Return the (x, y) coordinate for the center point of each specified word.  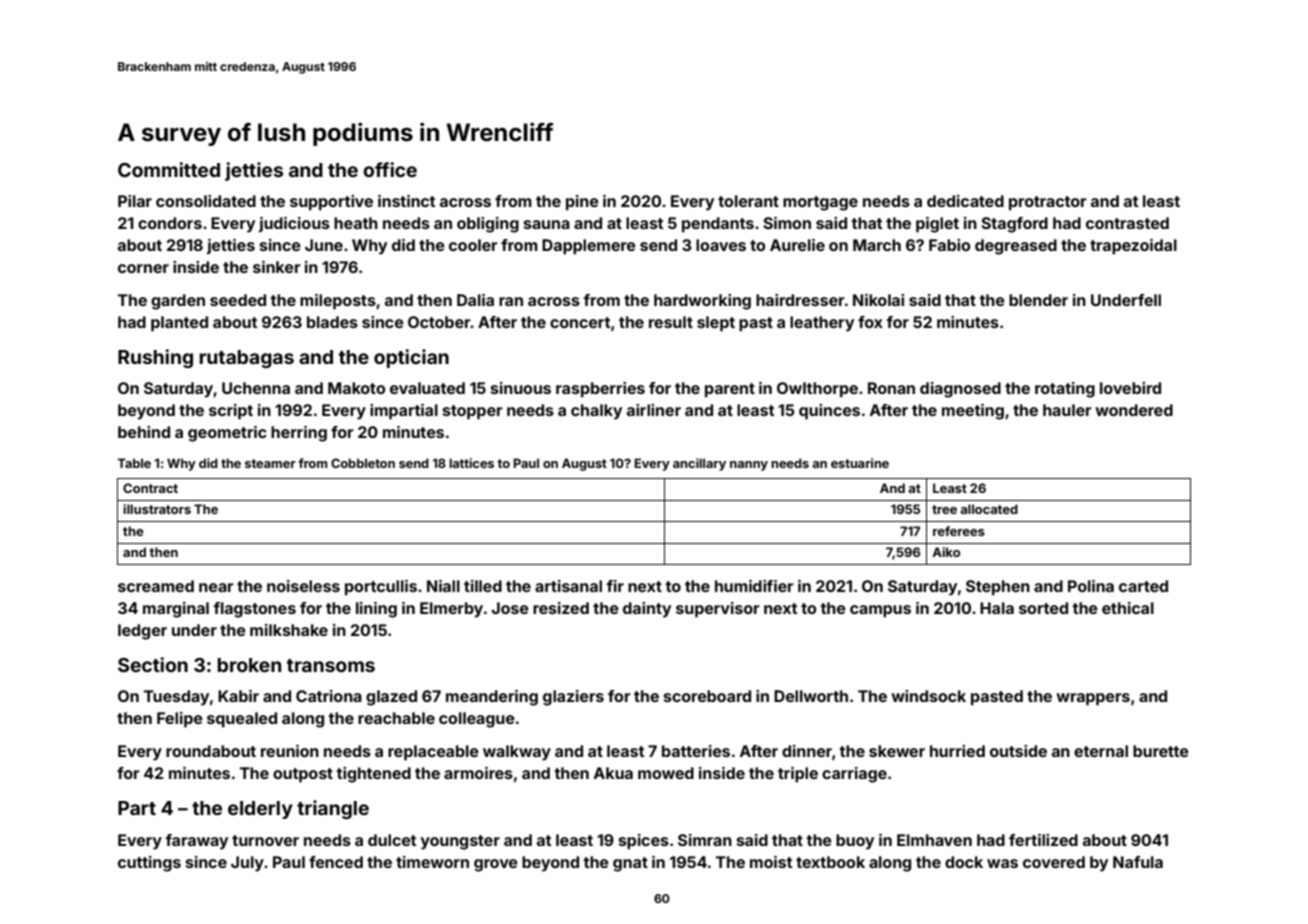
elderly (260, 810)
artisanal (568, 586)
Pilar (135, 201)
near (216, 587)
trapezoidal (1133, 247)
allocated (989, 509)
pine (582, 203)
